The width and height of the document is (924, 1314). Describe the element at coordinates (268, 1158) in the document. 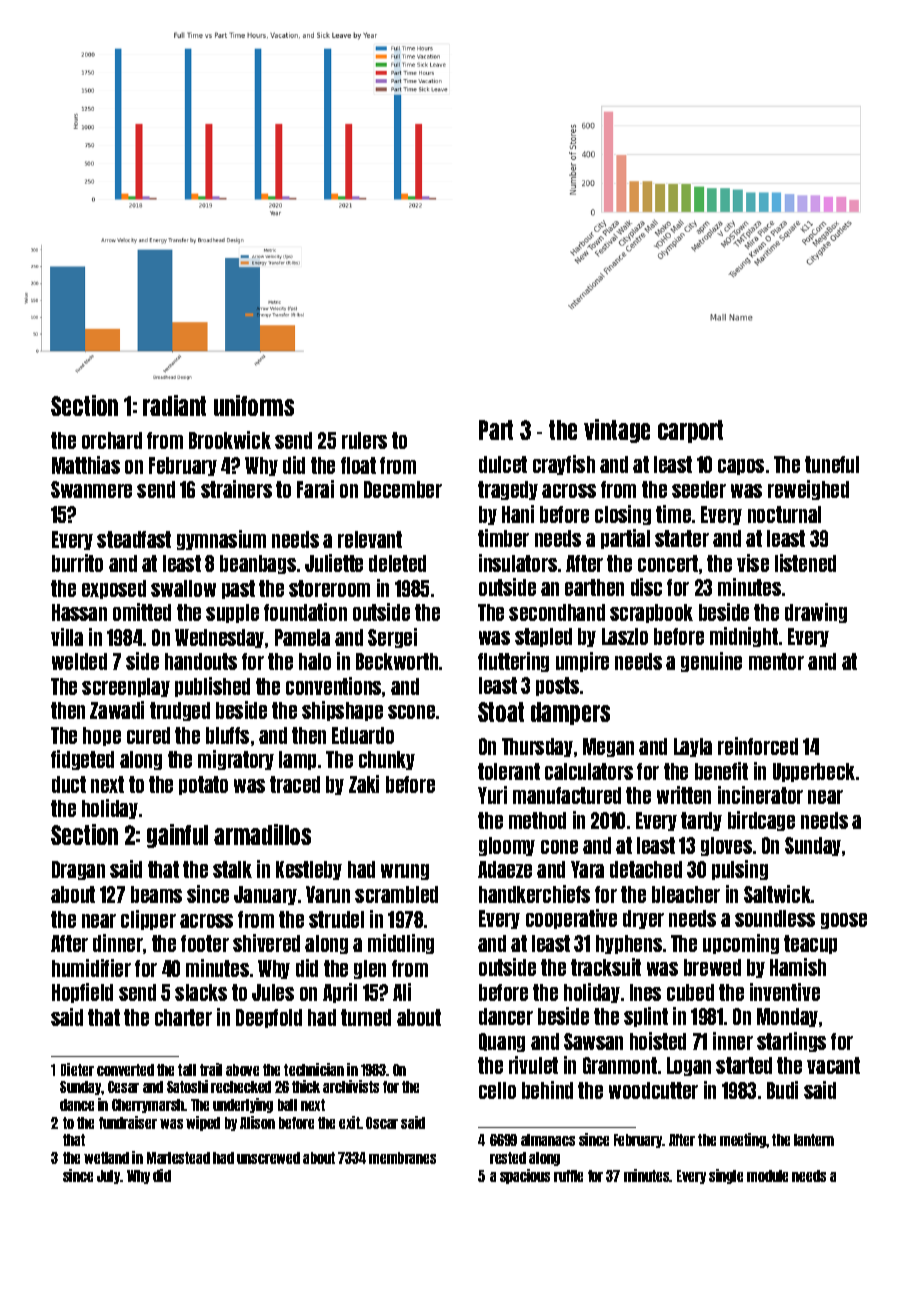

I see `unscrewed` at that location.
